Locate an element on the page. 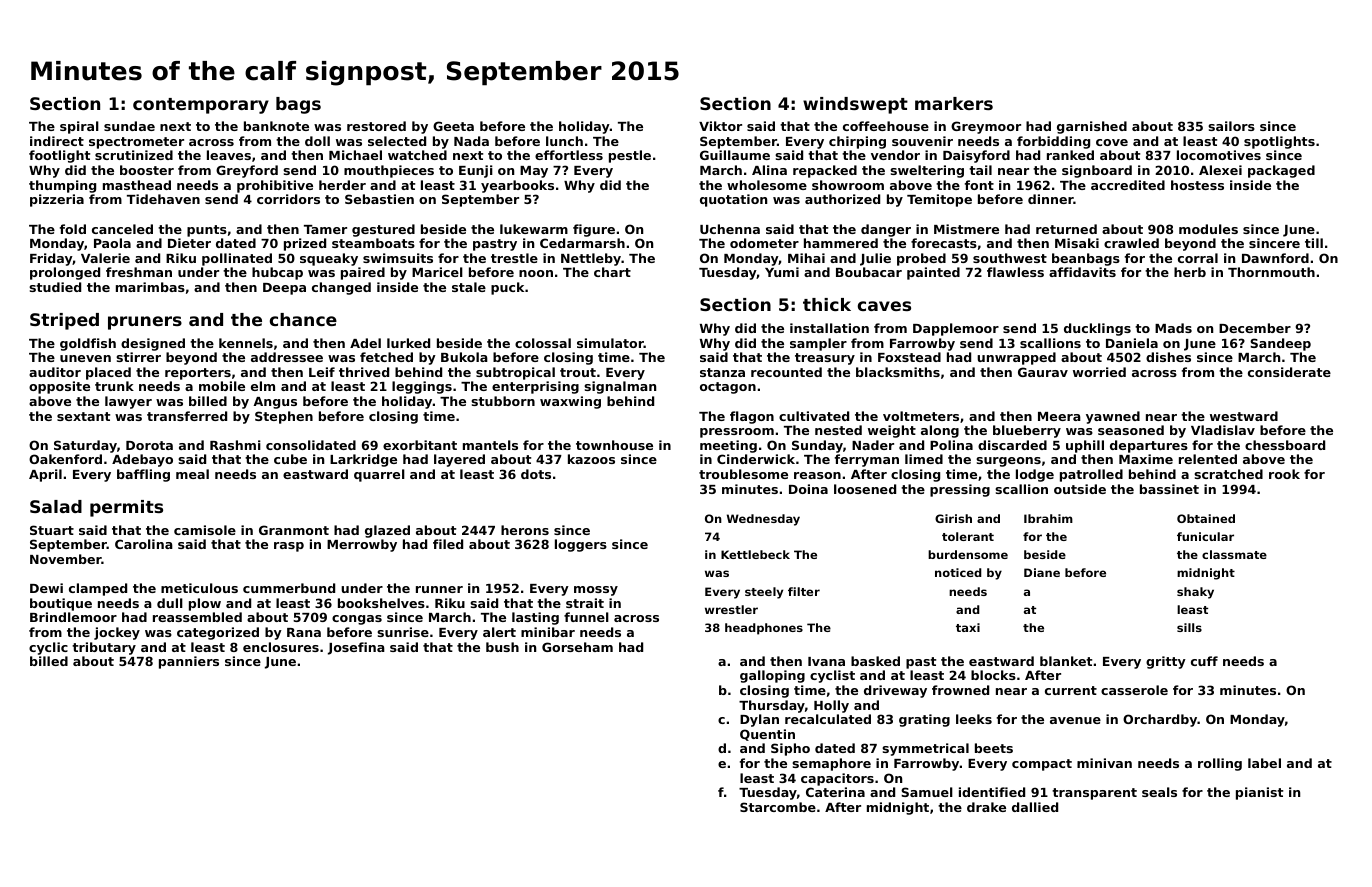 The image size is (1372, 887). Granmont is located at coordinates (294, 530).
